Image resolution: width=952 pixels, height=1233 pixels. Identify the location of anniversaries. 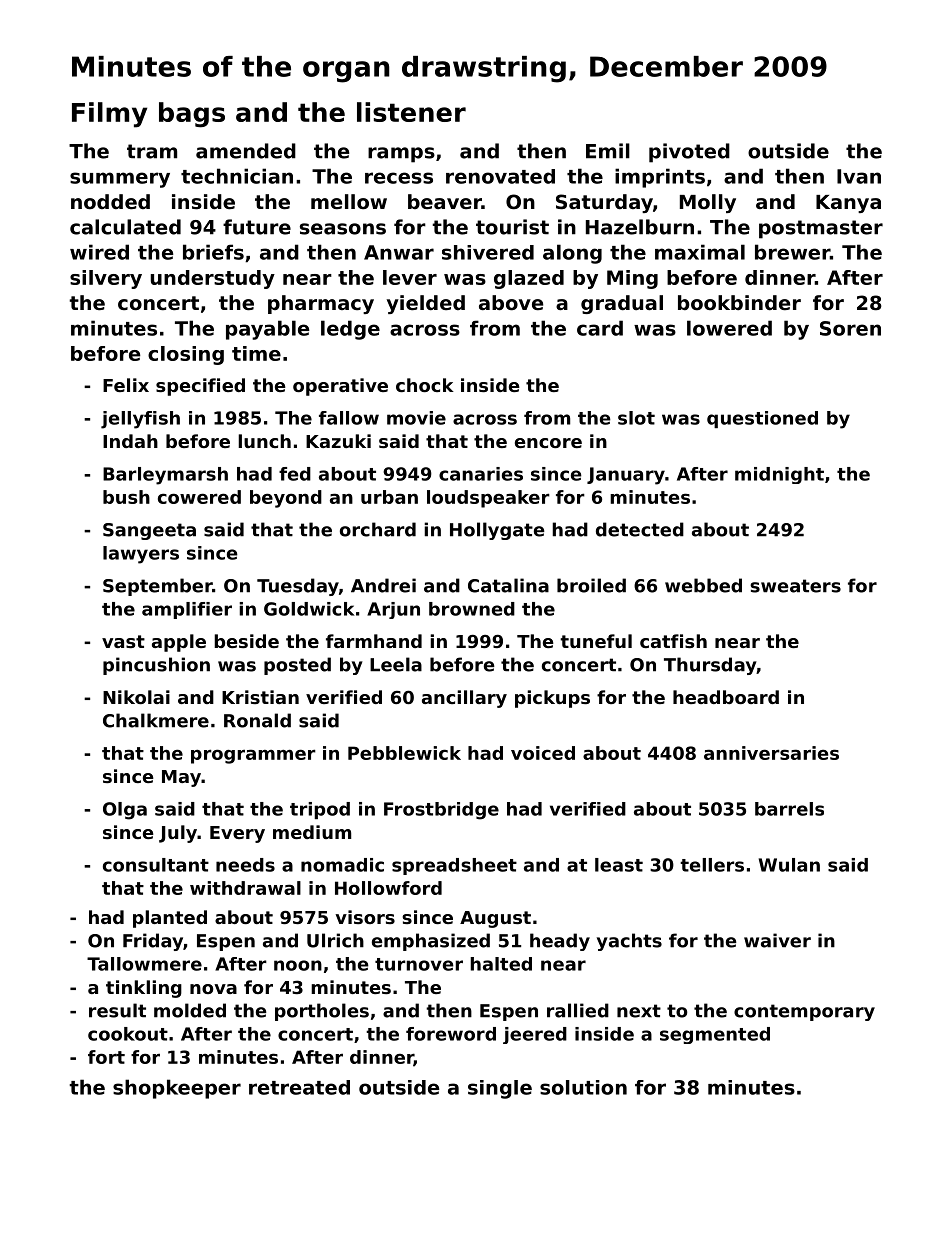
(771, 753).
